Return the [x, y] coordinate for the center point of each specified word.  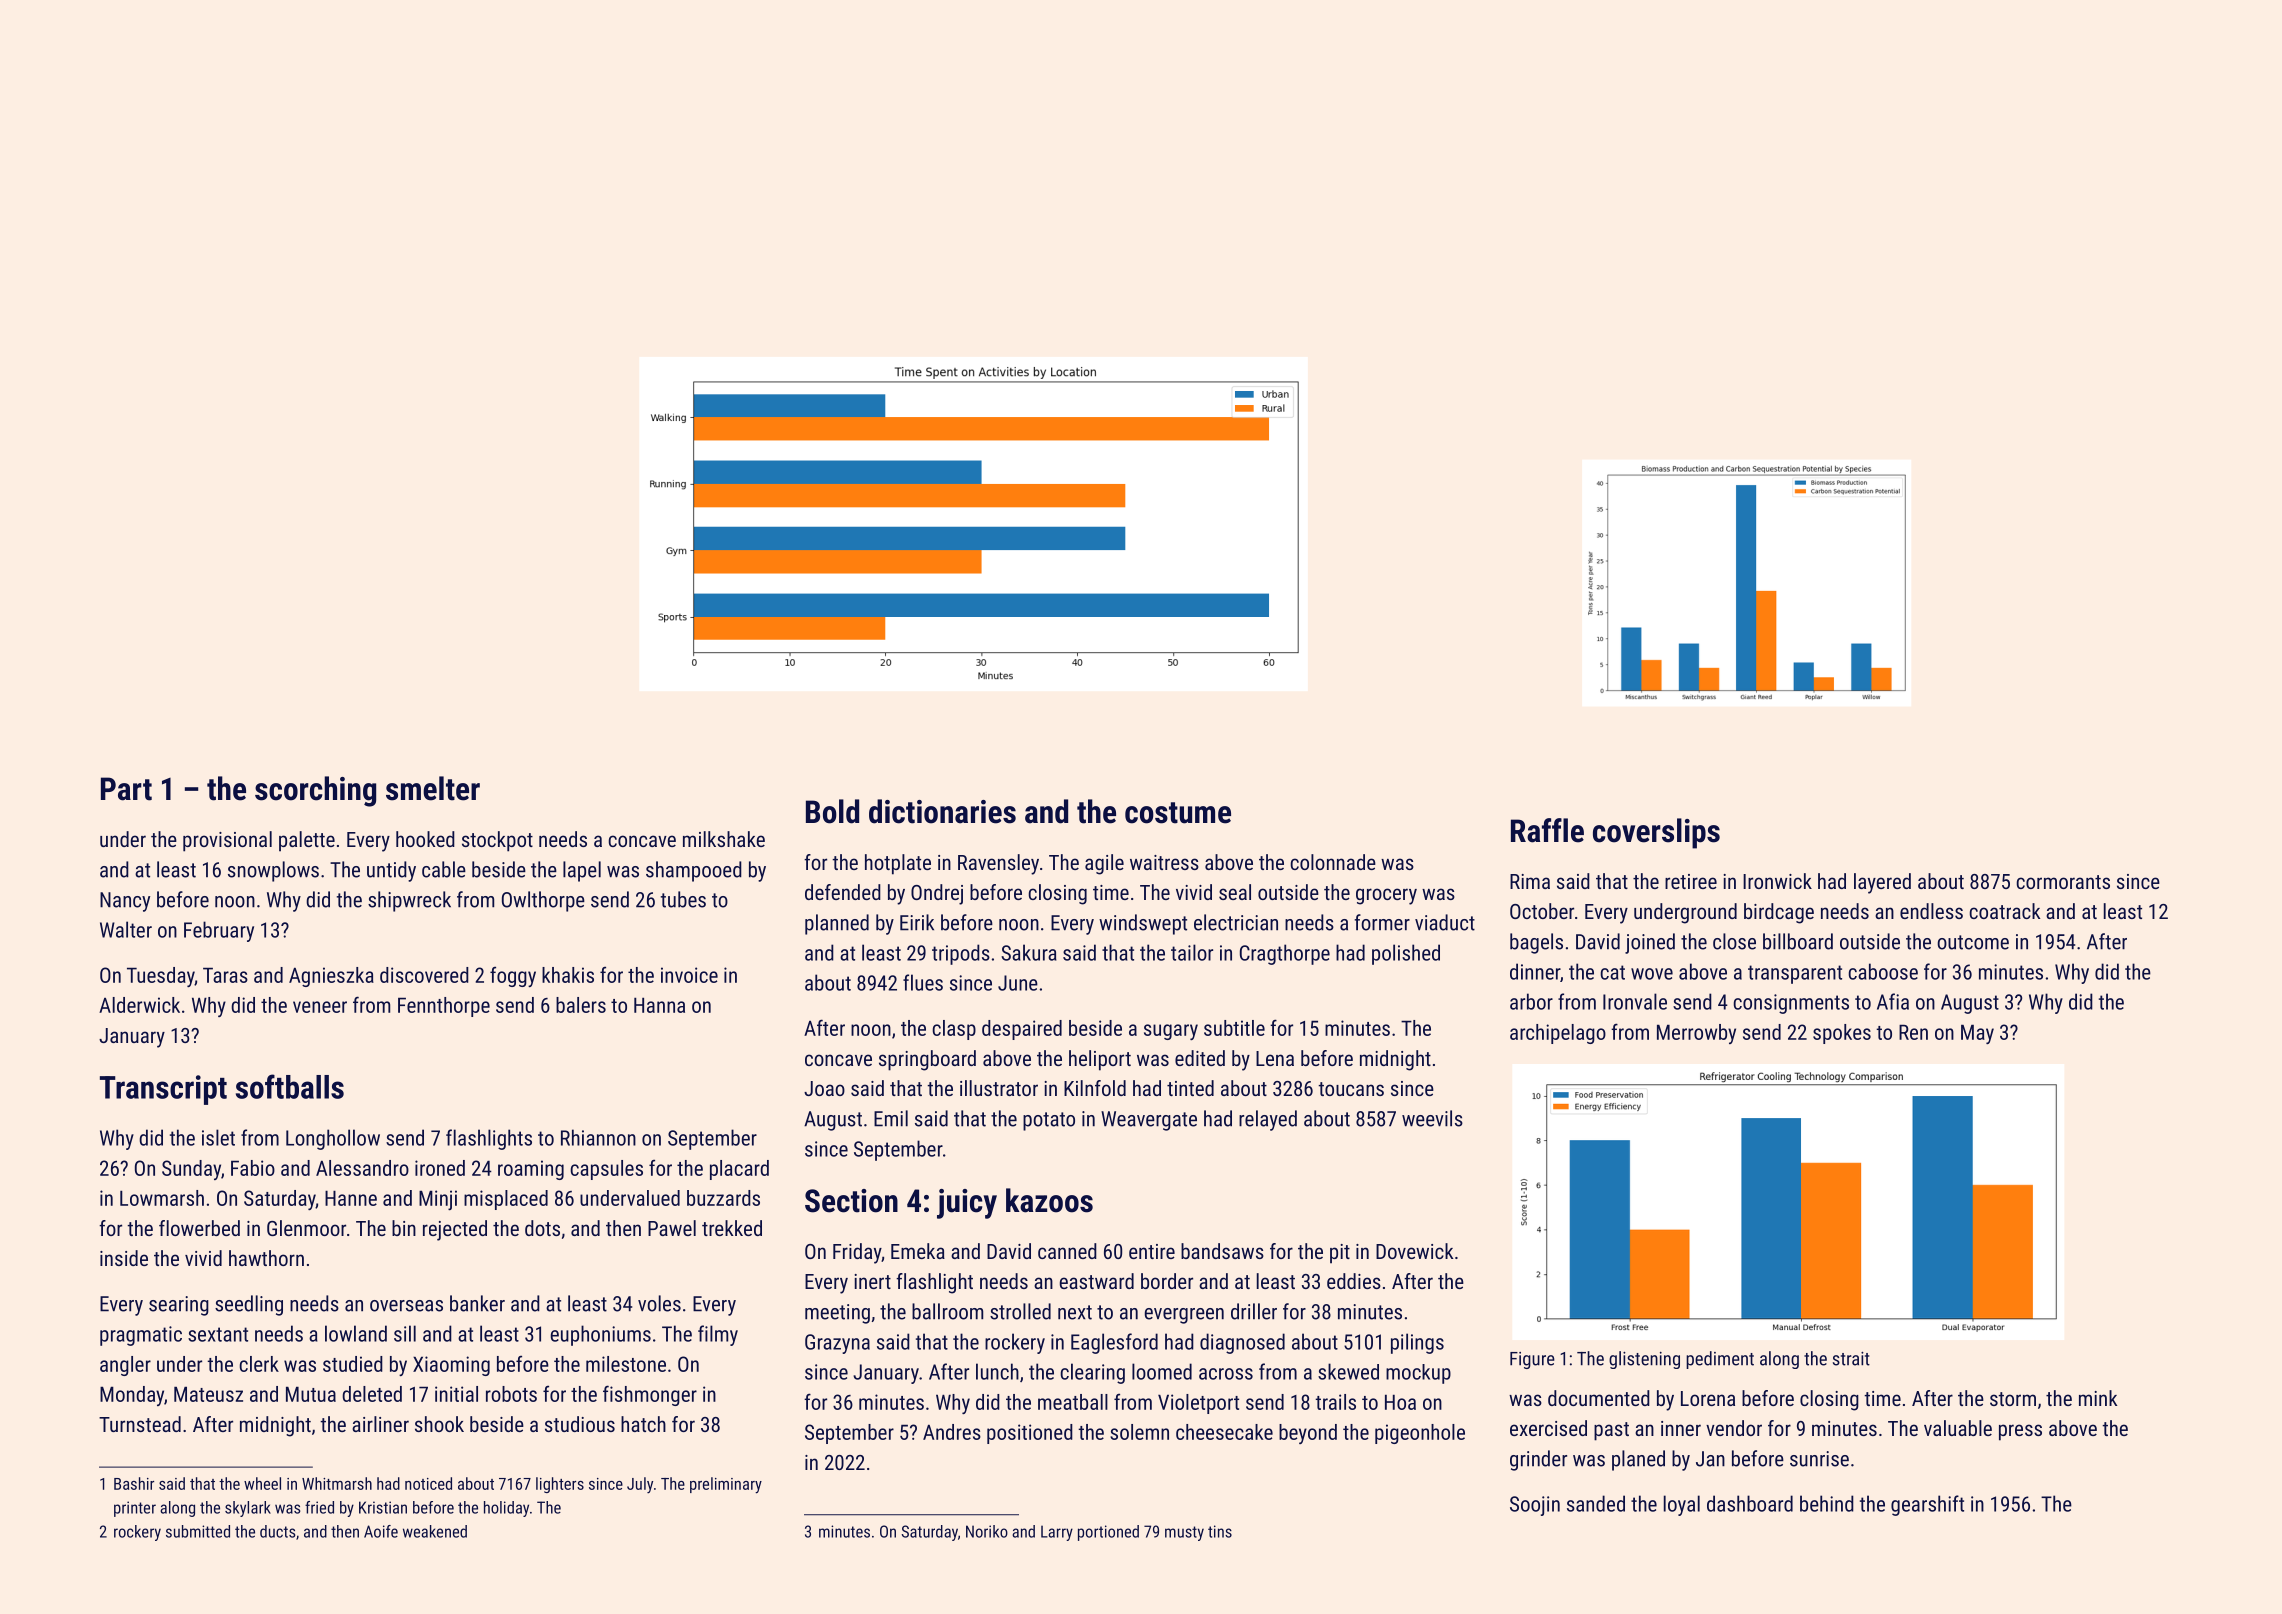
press [2020, 1432]
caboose [1883, 971]
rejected [455, 1230]
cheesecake [1224, 1432]
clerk [259, 1364]
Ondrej [937, 894]
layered [1882, 883]
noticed [428, 1483]
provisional [227, 841]
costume [1178, 813]
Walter [126, 929]
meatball [1073, 1402]
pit [1340, 1254]
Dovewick [1414, 1251]
